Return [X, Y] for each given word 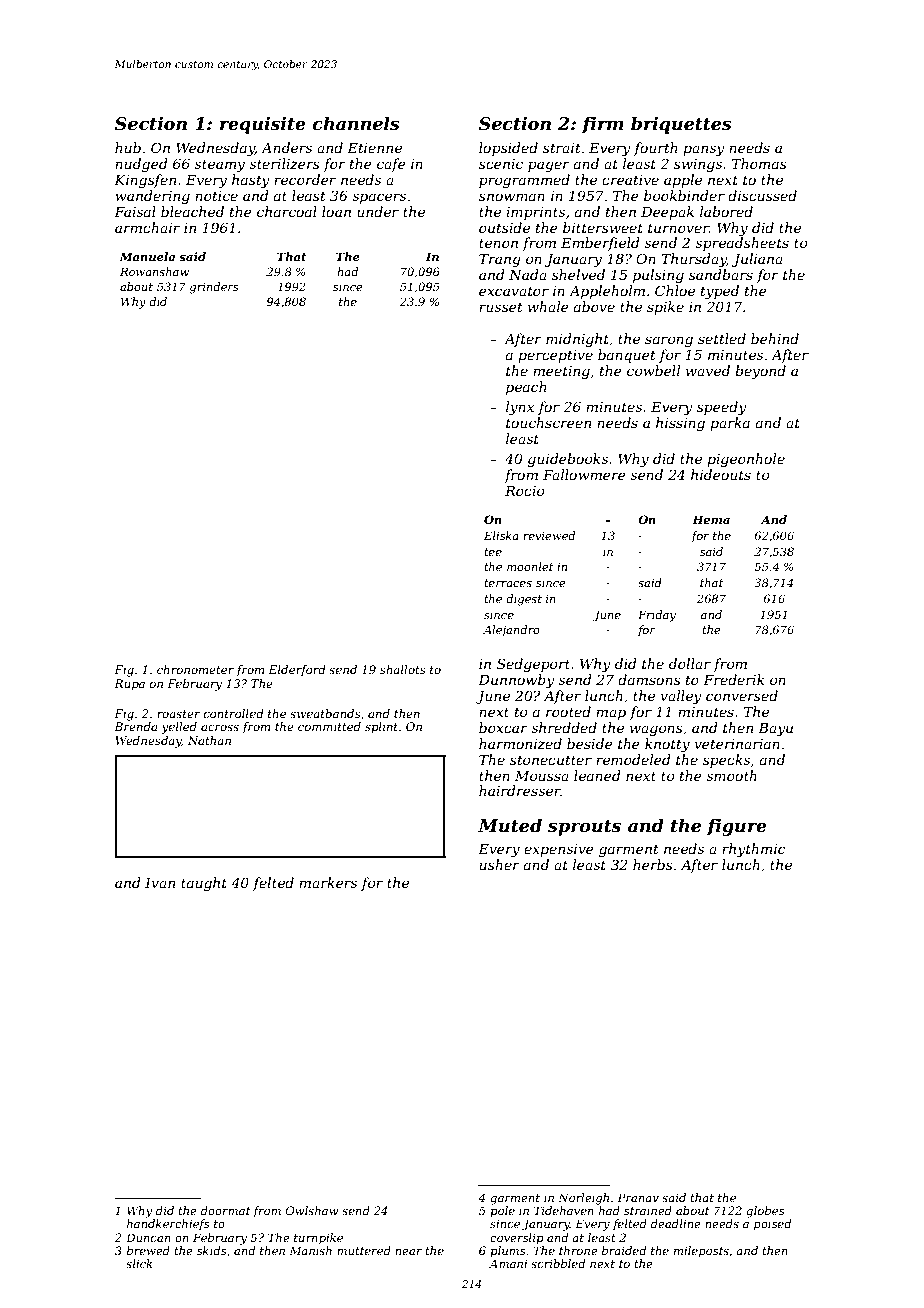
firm [603, 124]
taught [204, 884]
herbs [653, 864]
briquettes [681, 125]
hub [128, 147]
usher [500, 864]
